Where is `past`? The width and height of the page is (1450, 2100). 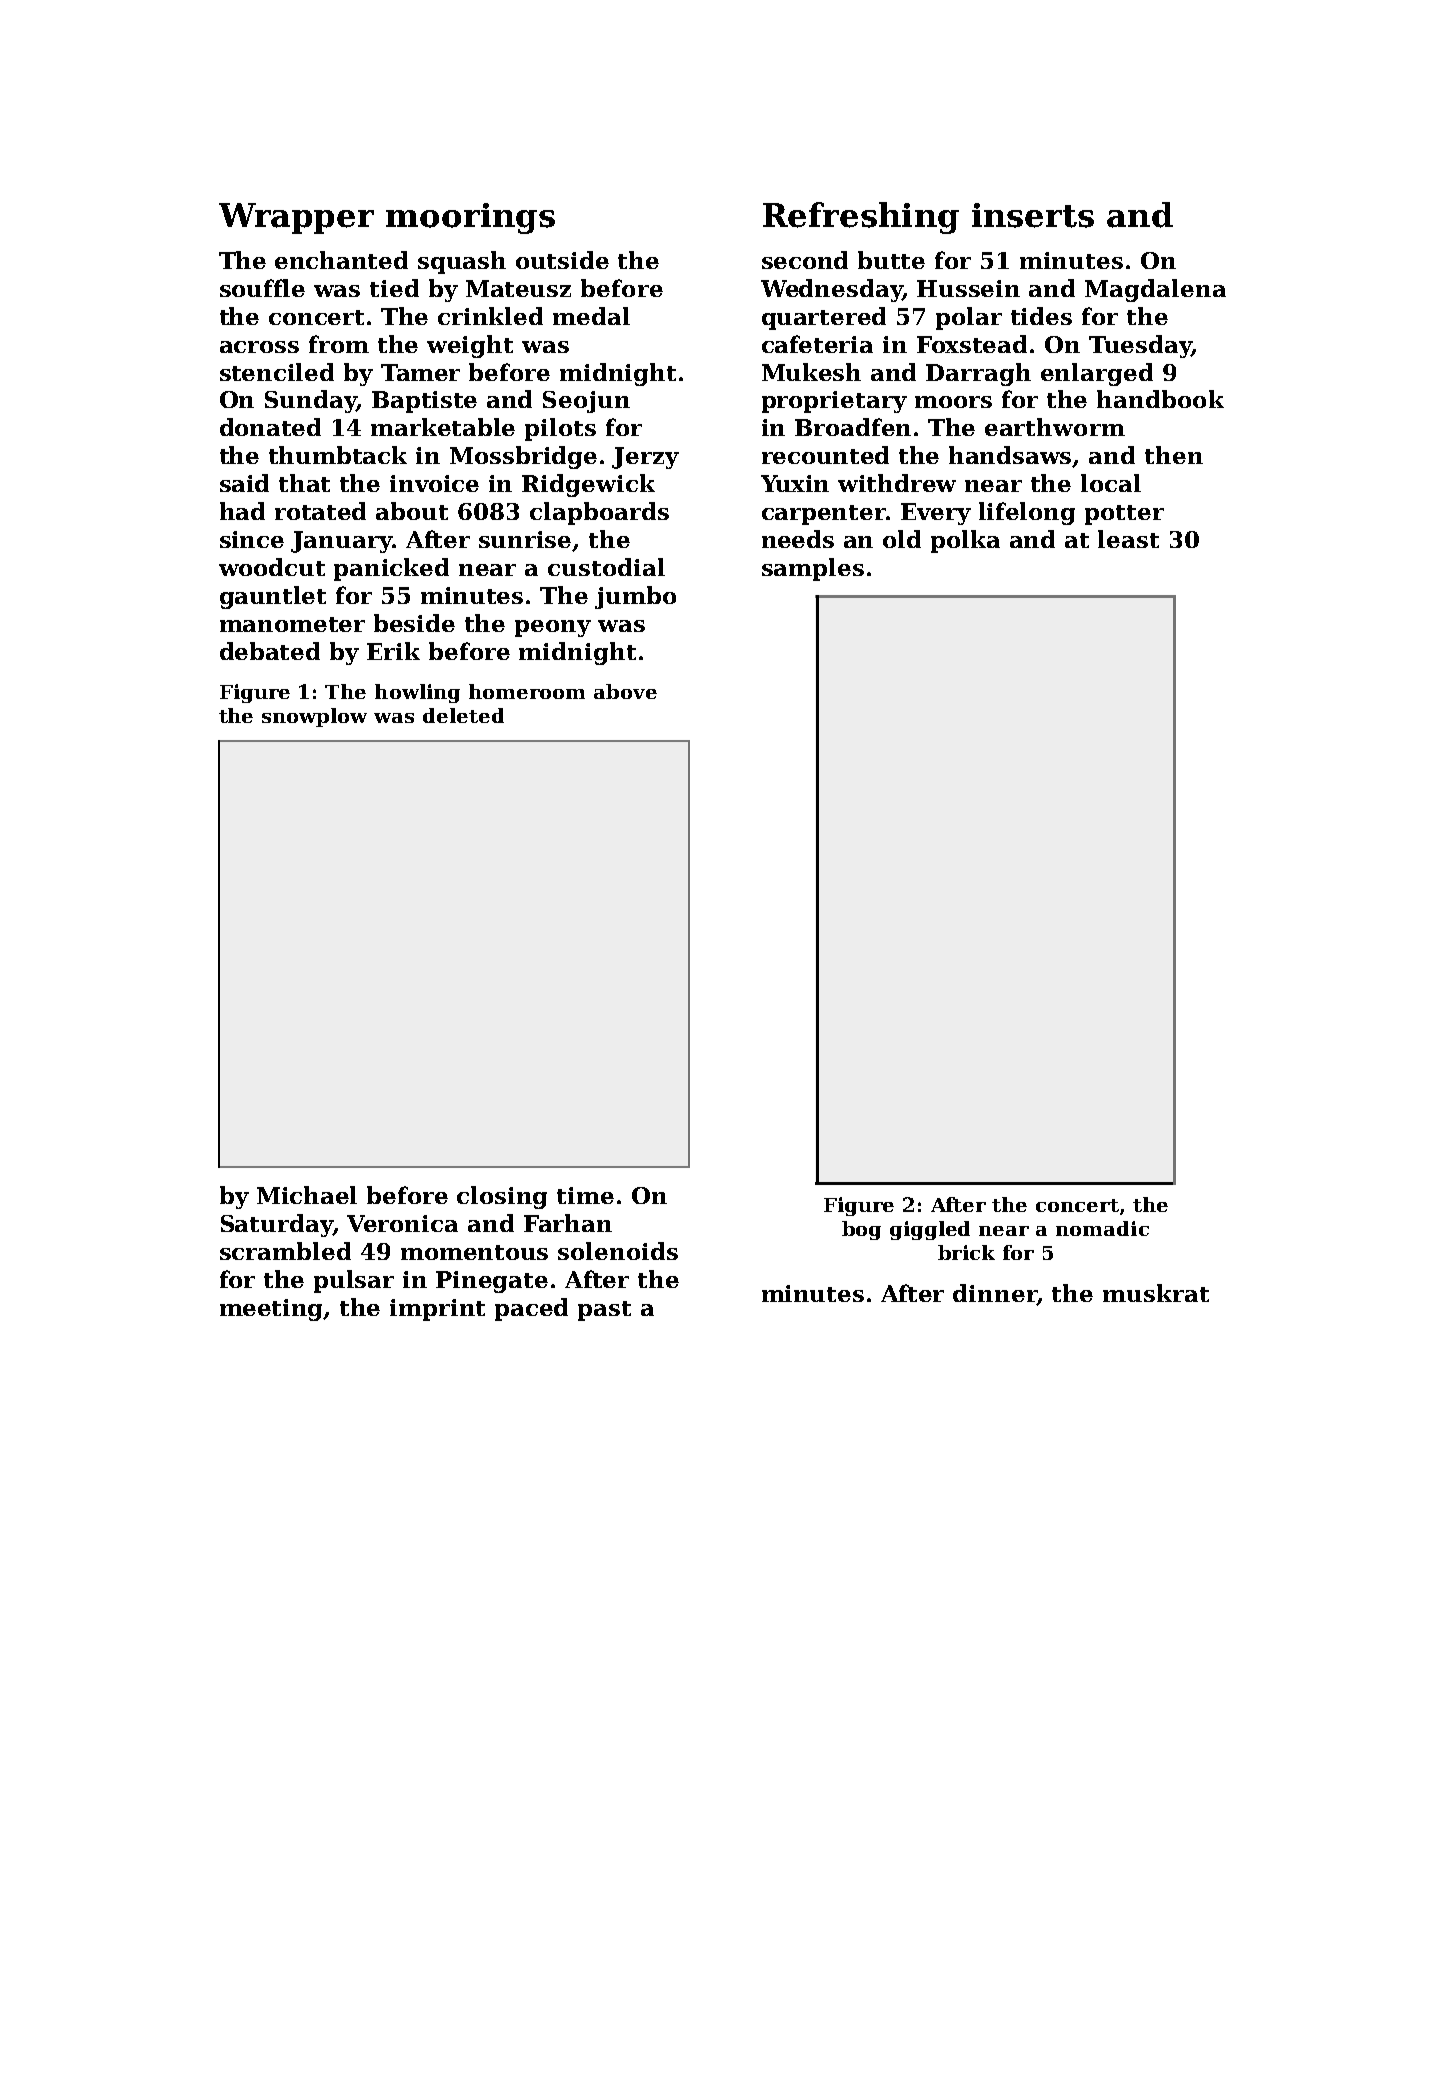
past is located at coordinates (604, 1311).
